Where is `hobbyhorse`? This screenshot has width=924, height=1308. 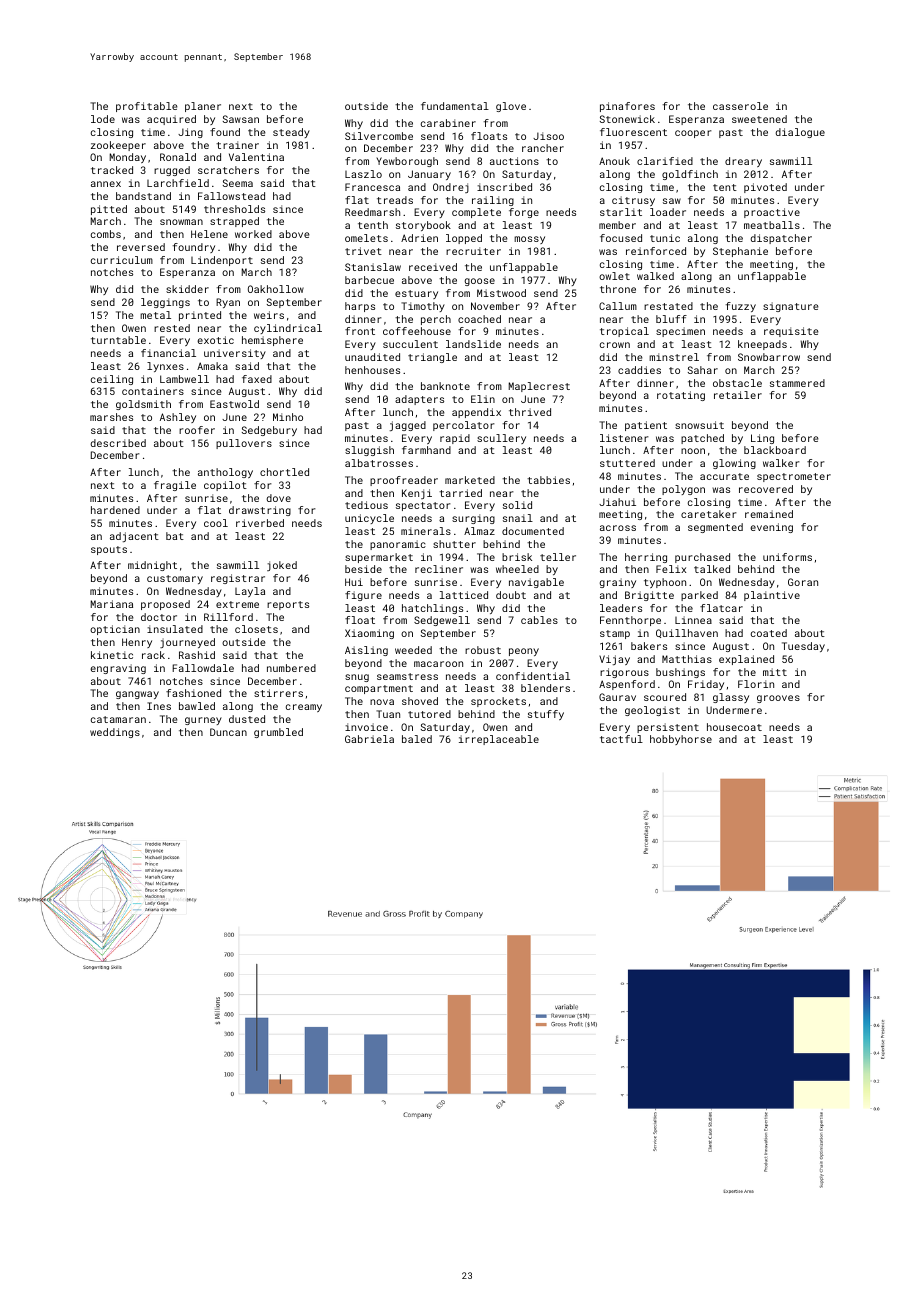 hobbyhorse is located at coordinates (681, 740).
